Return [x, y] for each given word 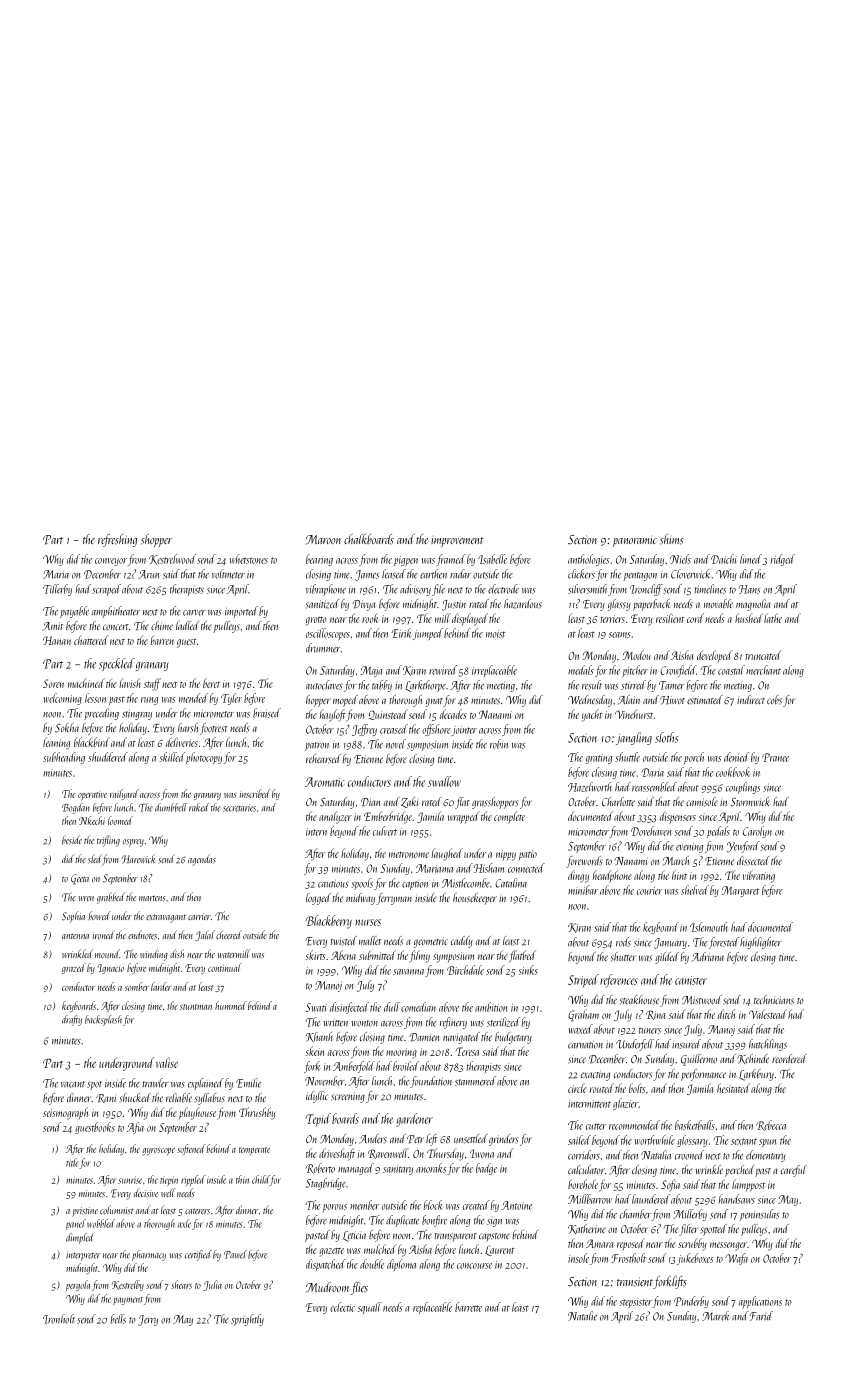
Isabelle [492, 559]
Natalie [582, 1316]
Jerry [148, 1320]
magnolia [753, 605]
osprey [133, 843]
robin [499, 744]
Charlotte [618, 801]
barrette [468, 1307]
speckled [117, 664]
